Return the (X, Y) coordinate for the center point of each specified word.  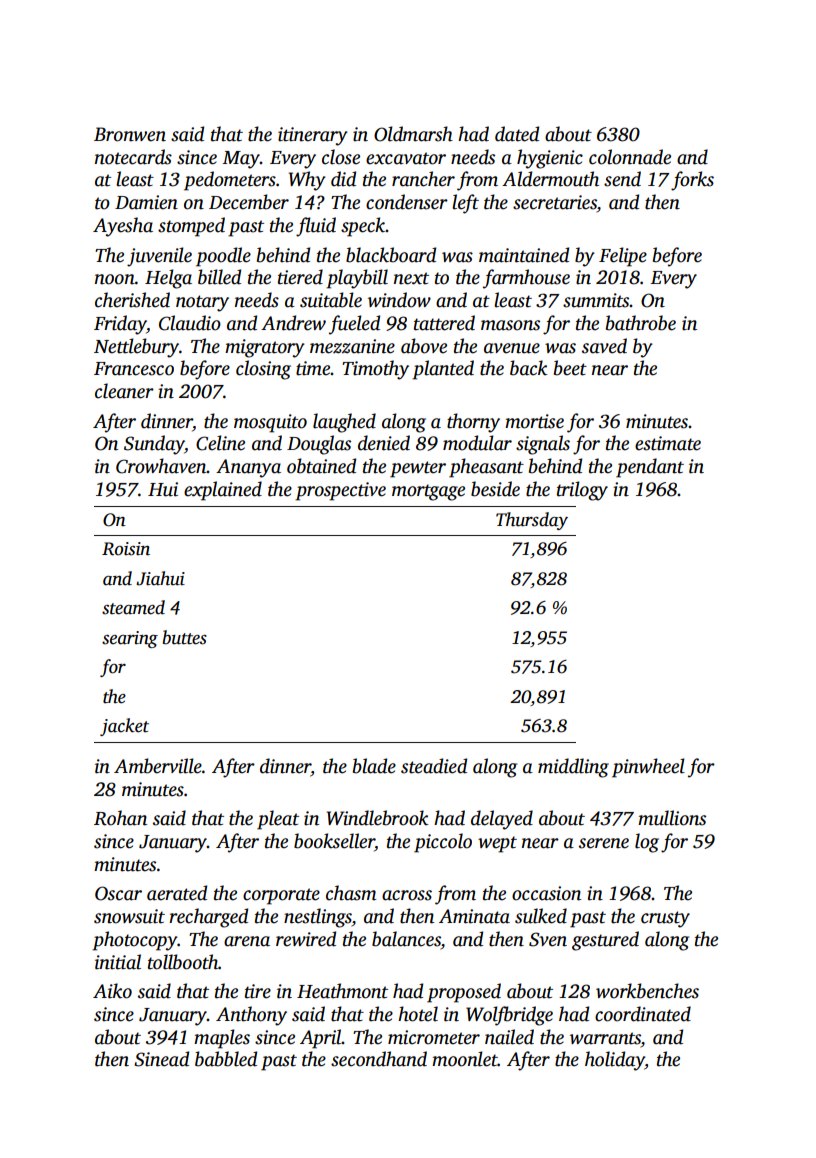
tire (258, 991)
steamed (133, 607)
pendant (650, 468)
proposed (464, 993)
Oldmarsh (413, 134)
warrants (605, 1038)
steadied (434, 766)
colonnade (630, 157)
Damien (146, 202)
